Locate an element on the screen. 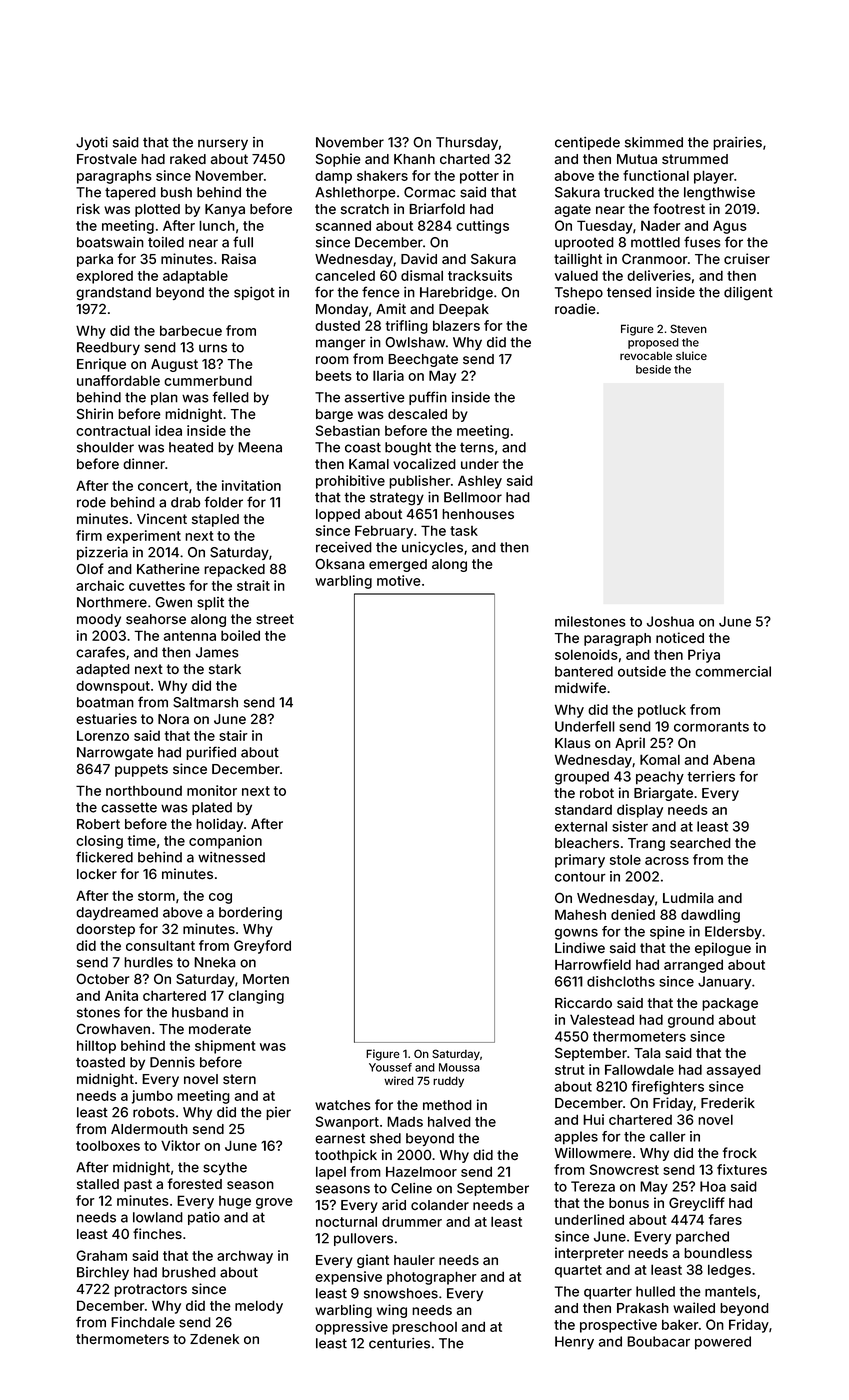 This screenshot has height=1400, width=849. tapered is located at coordinates (130, 193).
